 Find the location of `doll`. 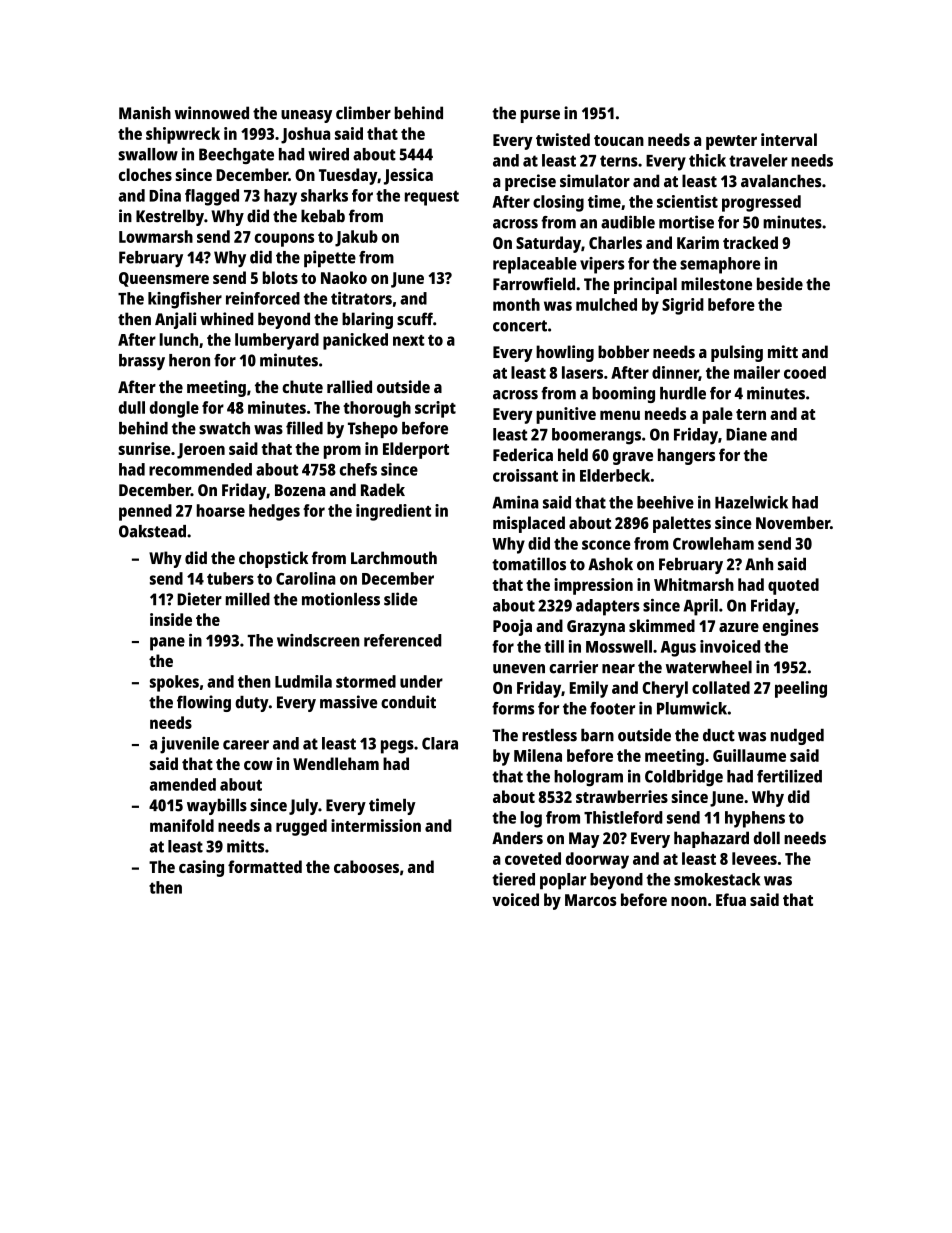

doll is located at coordinates (767, 838).
